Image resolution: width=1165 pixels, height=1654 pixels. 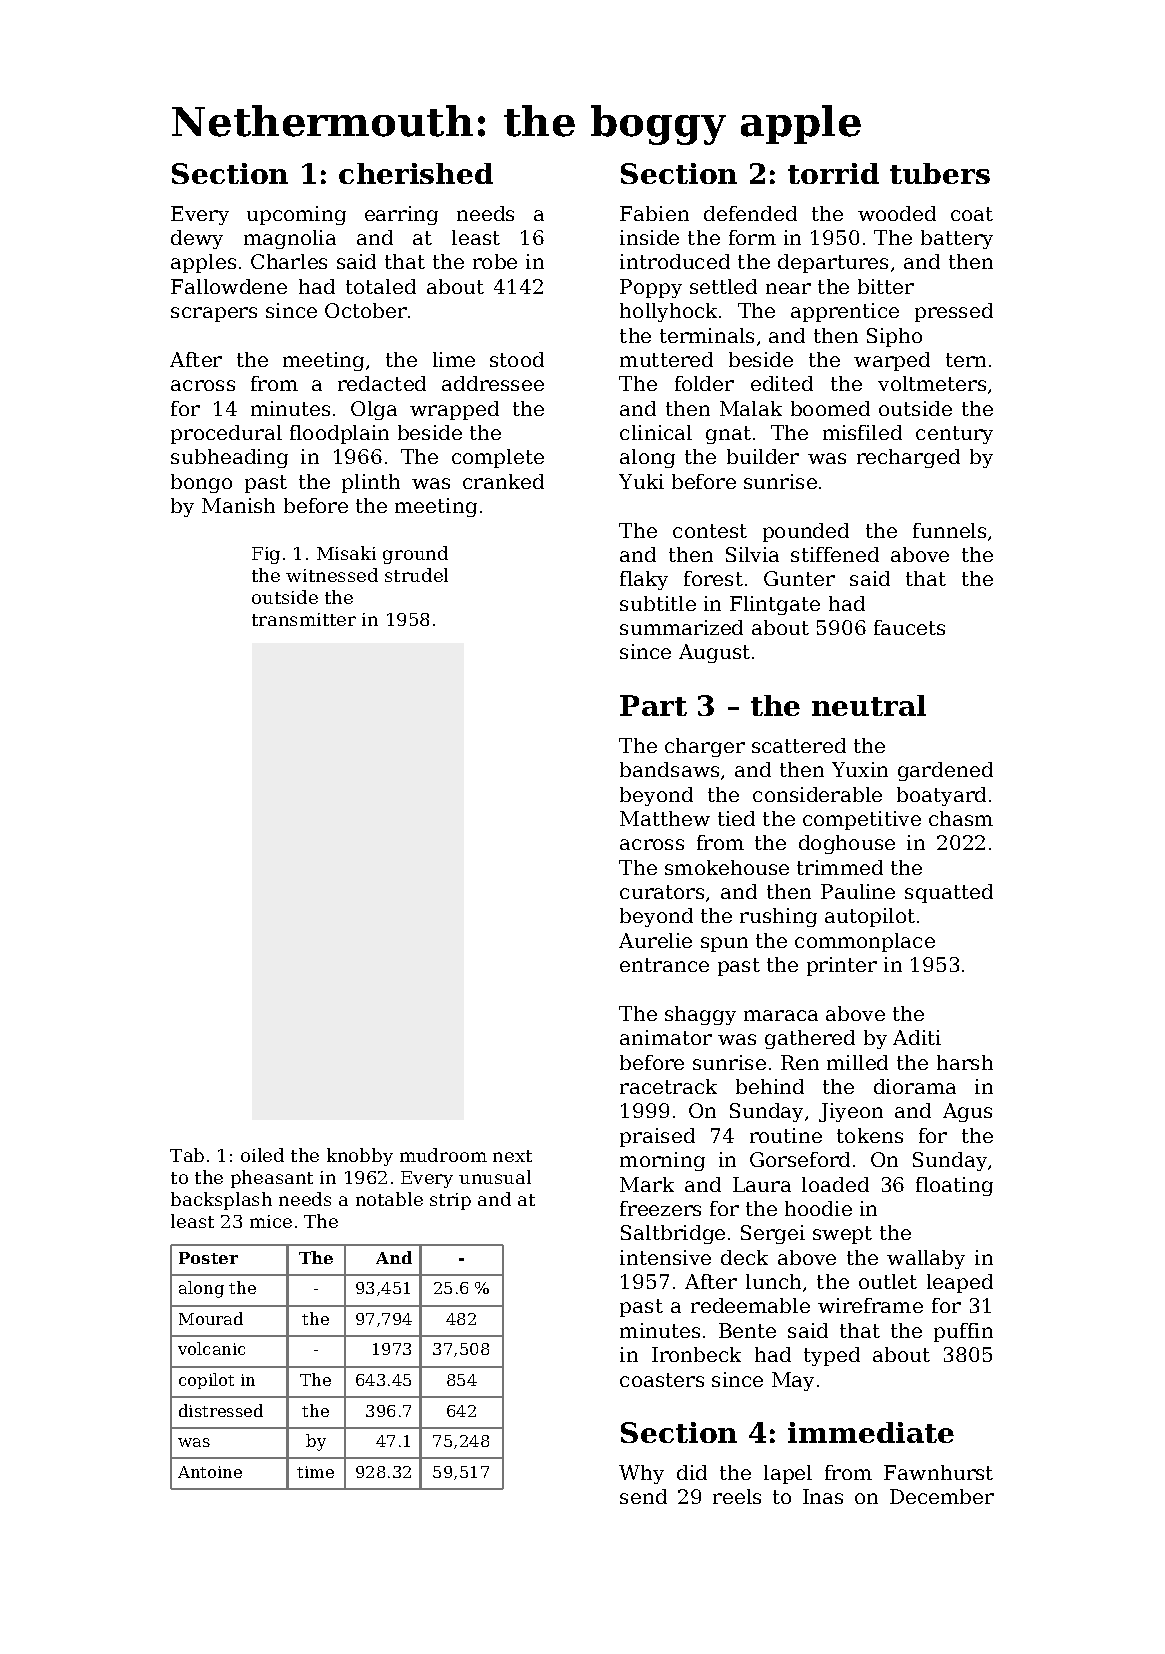 I want to click on inside, so click(x=649, y=237).
